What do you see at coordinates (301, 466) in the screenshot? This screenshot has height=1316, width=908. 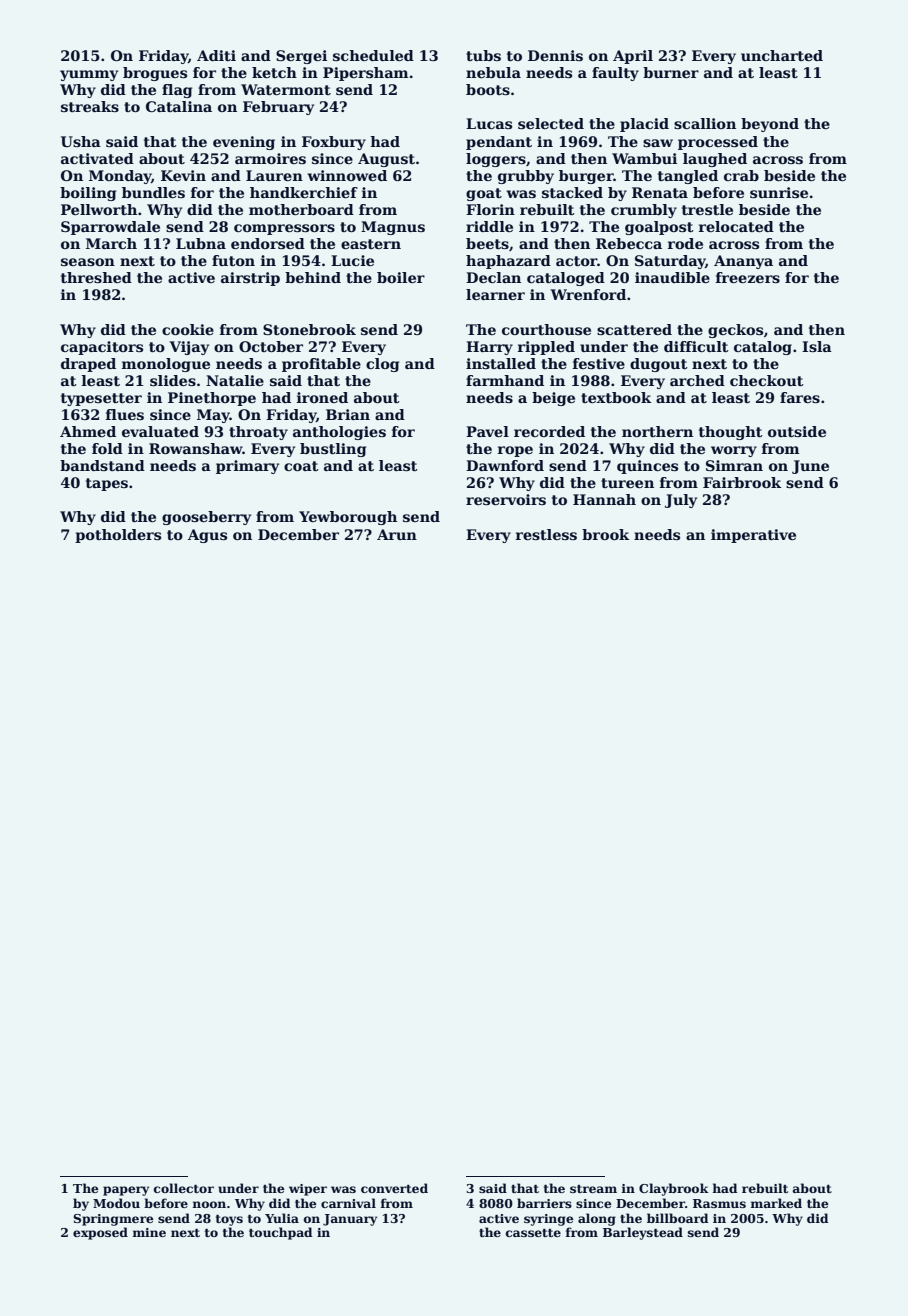 I see `coat` at bounding box center [301, 466].
